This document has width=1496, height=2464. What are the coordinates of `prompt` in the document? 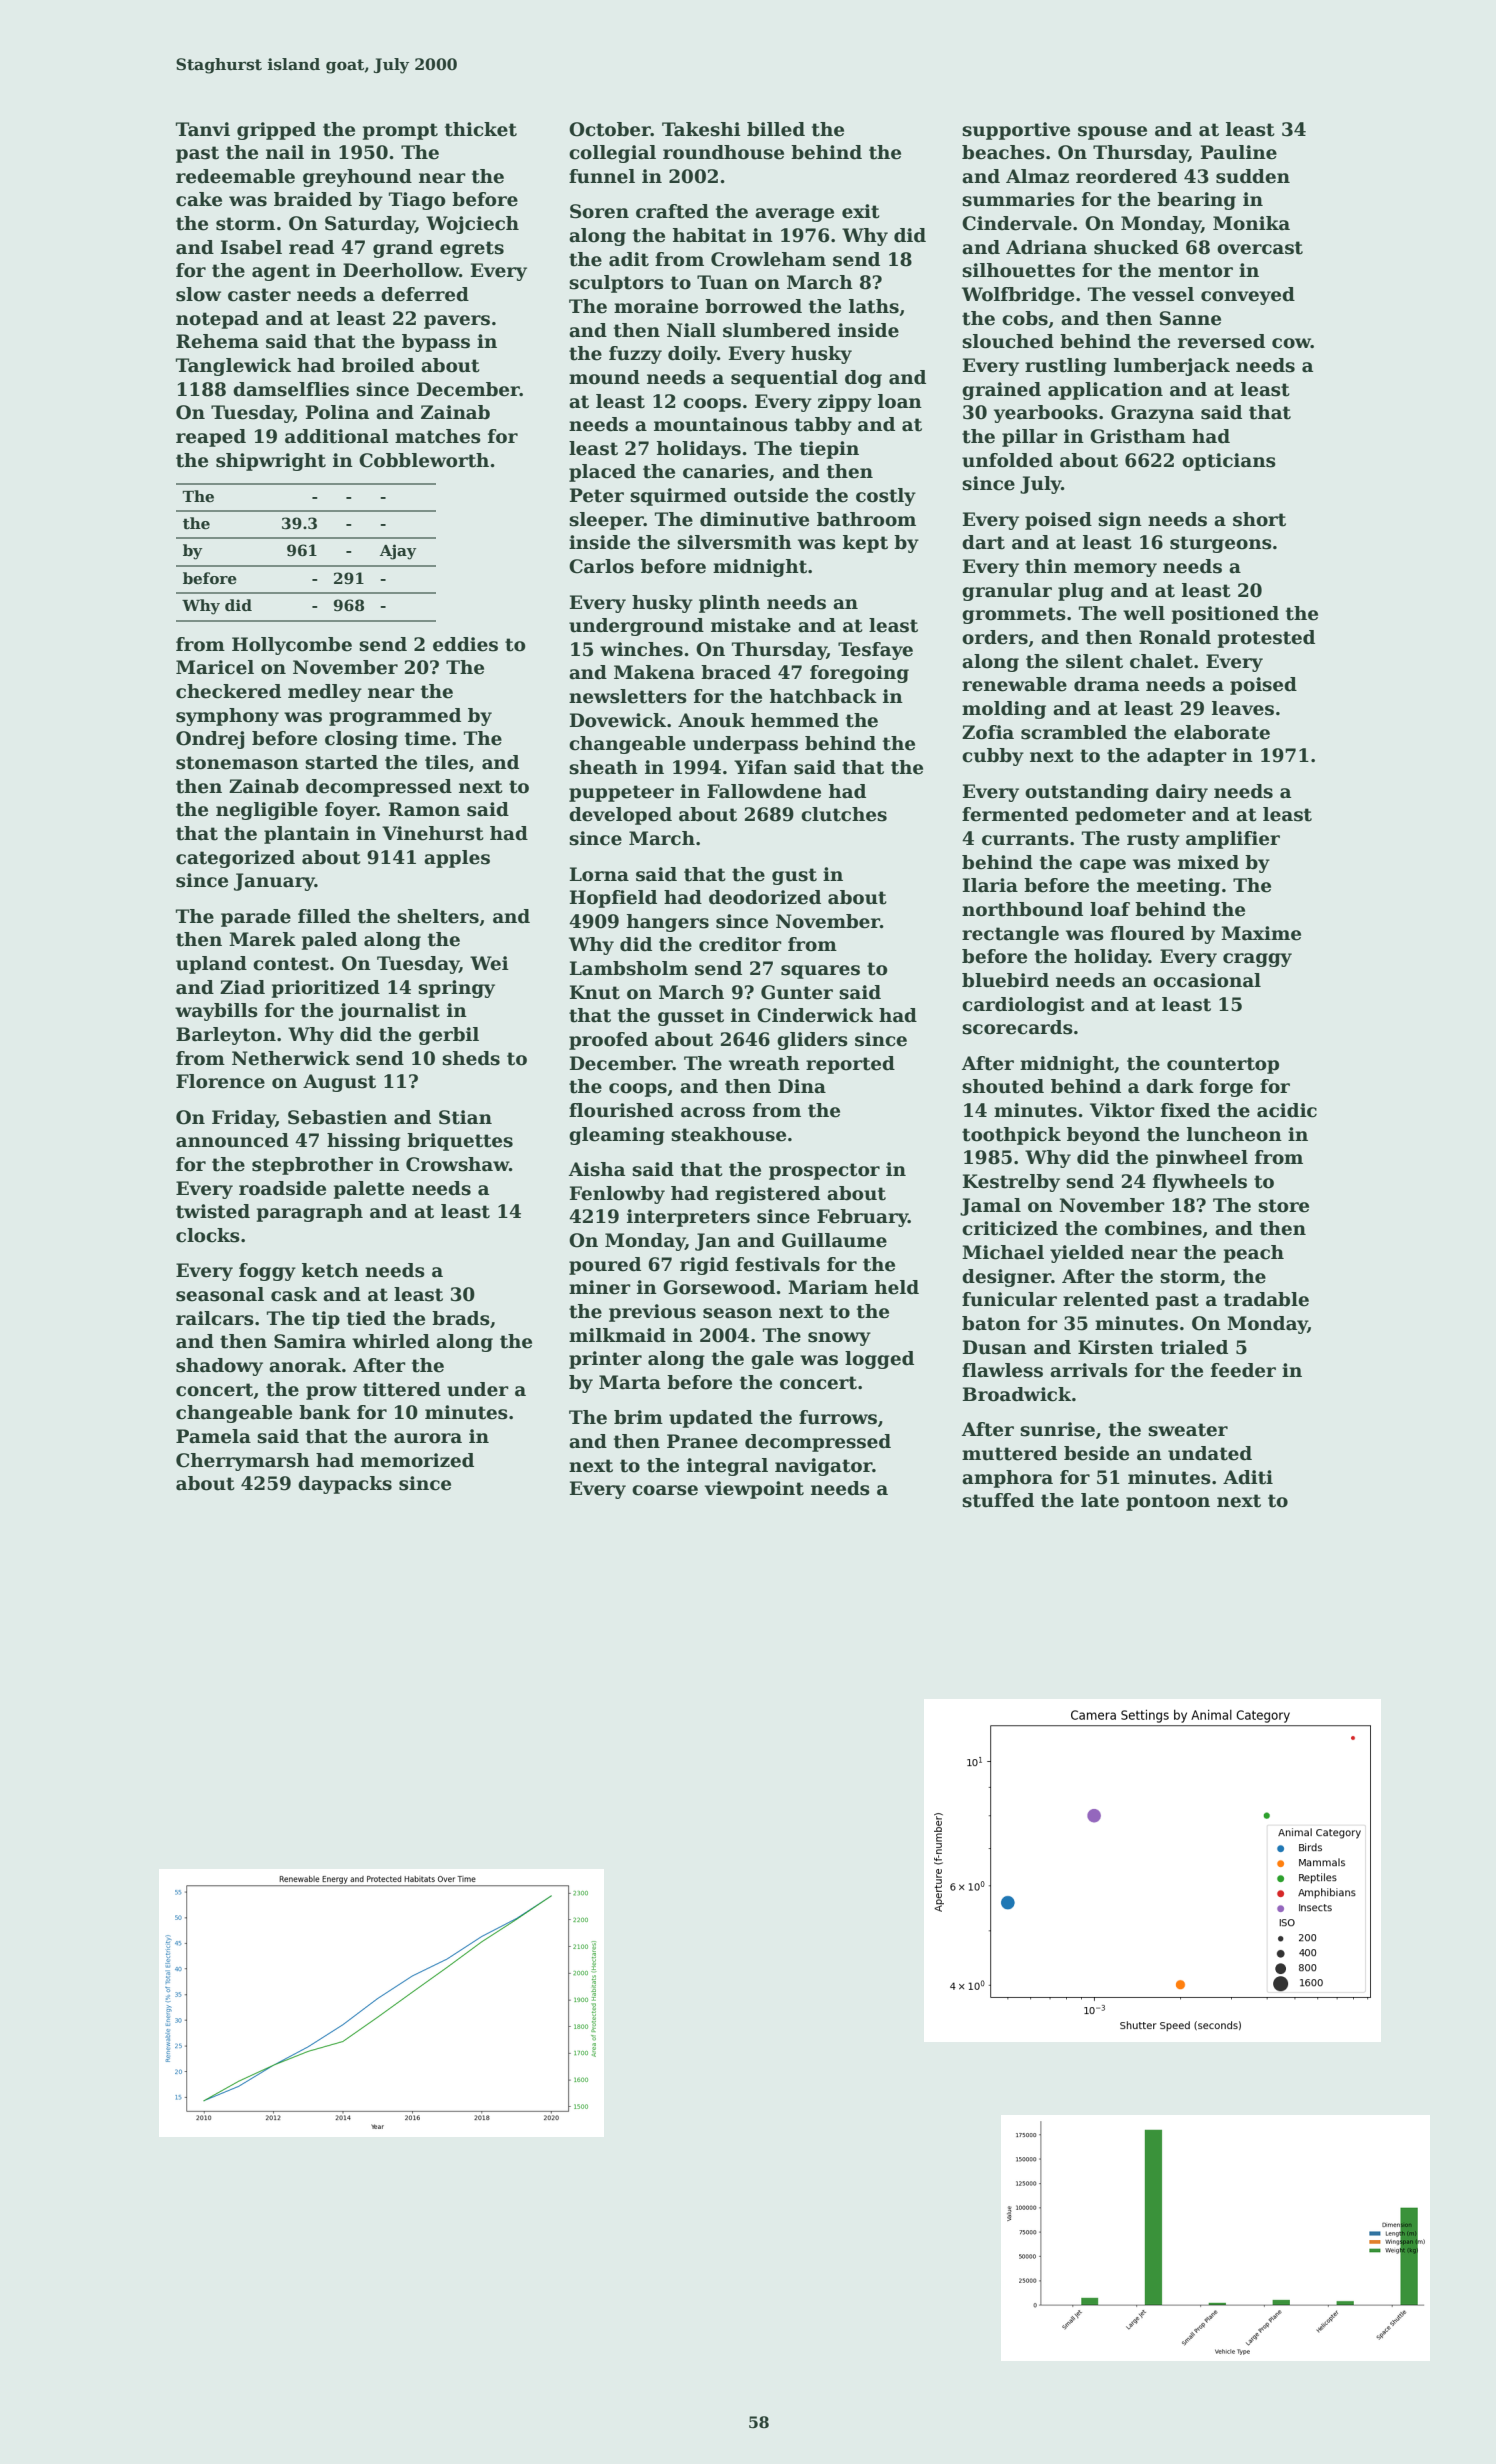 It's located at (400, 131).
